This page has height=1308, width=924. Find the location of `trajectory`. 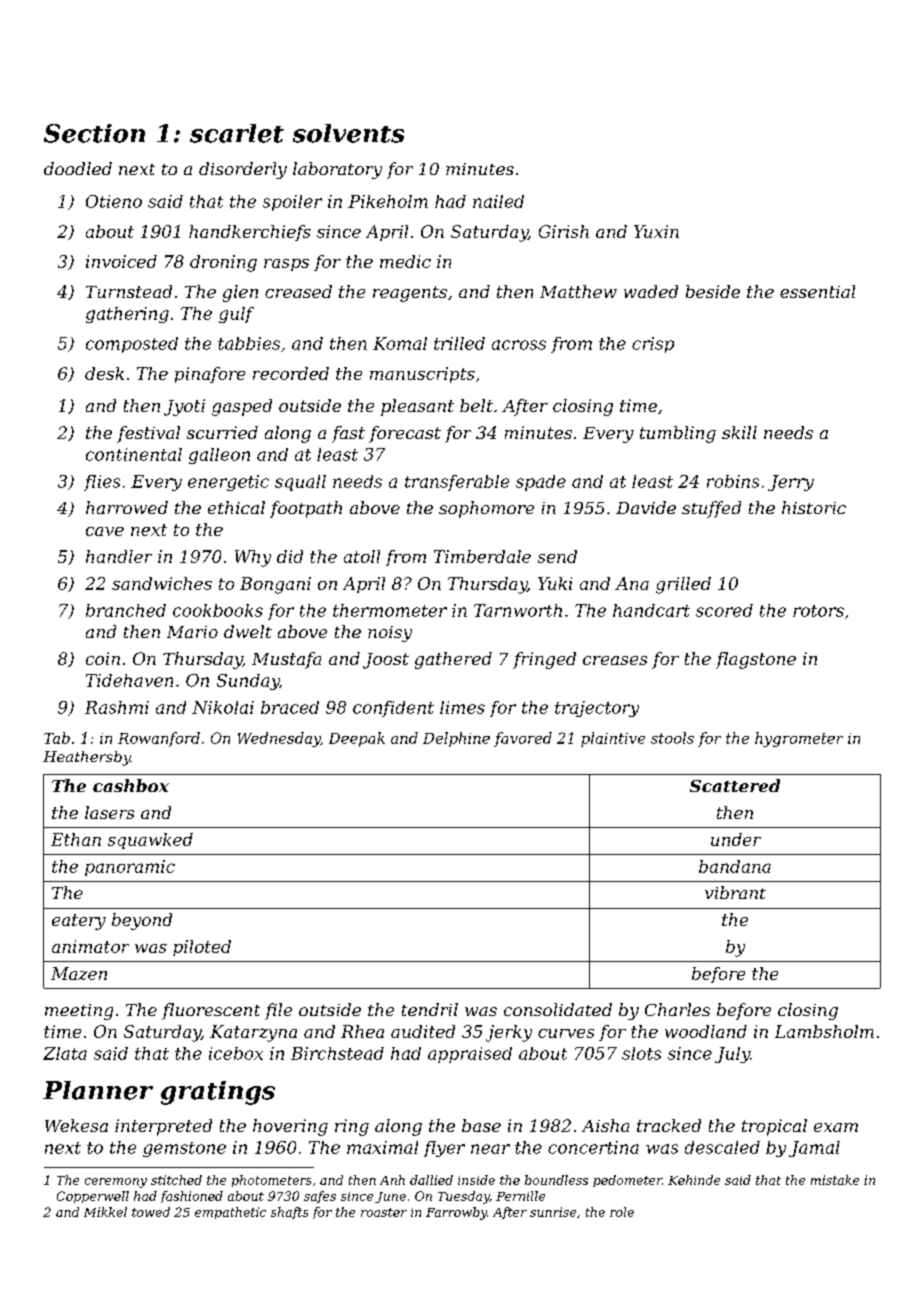

trajectory is located at coordinates (597, 709).
